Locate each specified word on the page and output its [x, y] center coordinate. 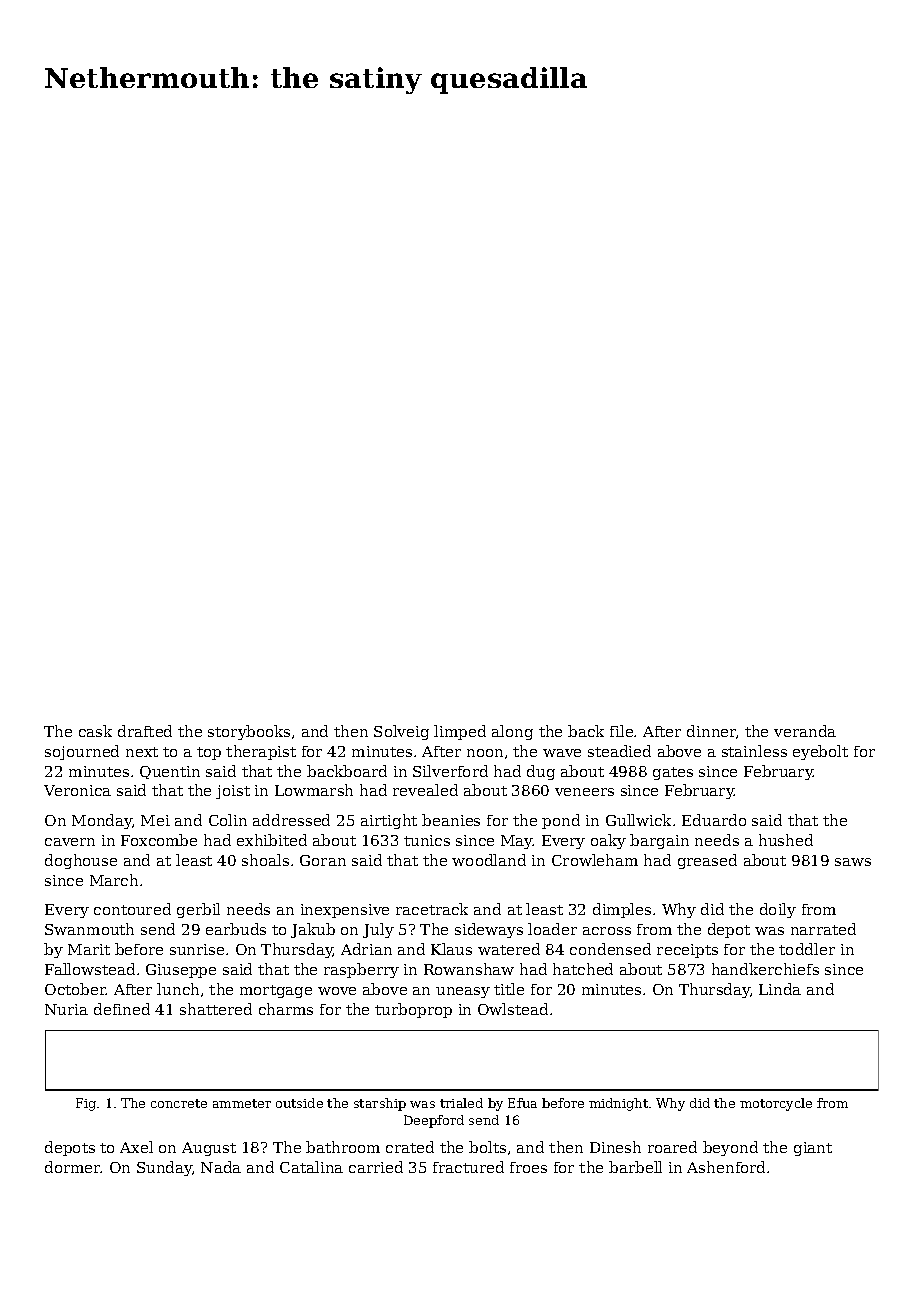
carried [376, 1167]
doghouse [81, 861]
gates [673, 773]
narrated [823, 929]
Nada [221, 1167]
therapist [261, 752]
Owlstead [513, 1009]
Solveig [401, 732]
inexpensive [345, 911]
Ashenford [726, 1167]
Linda [780, 989]
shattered [216, 1009]
